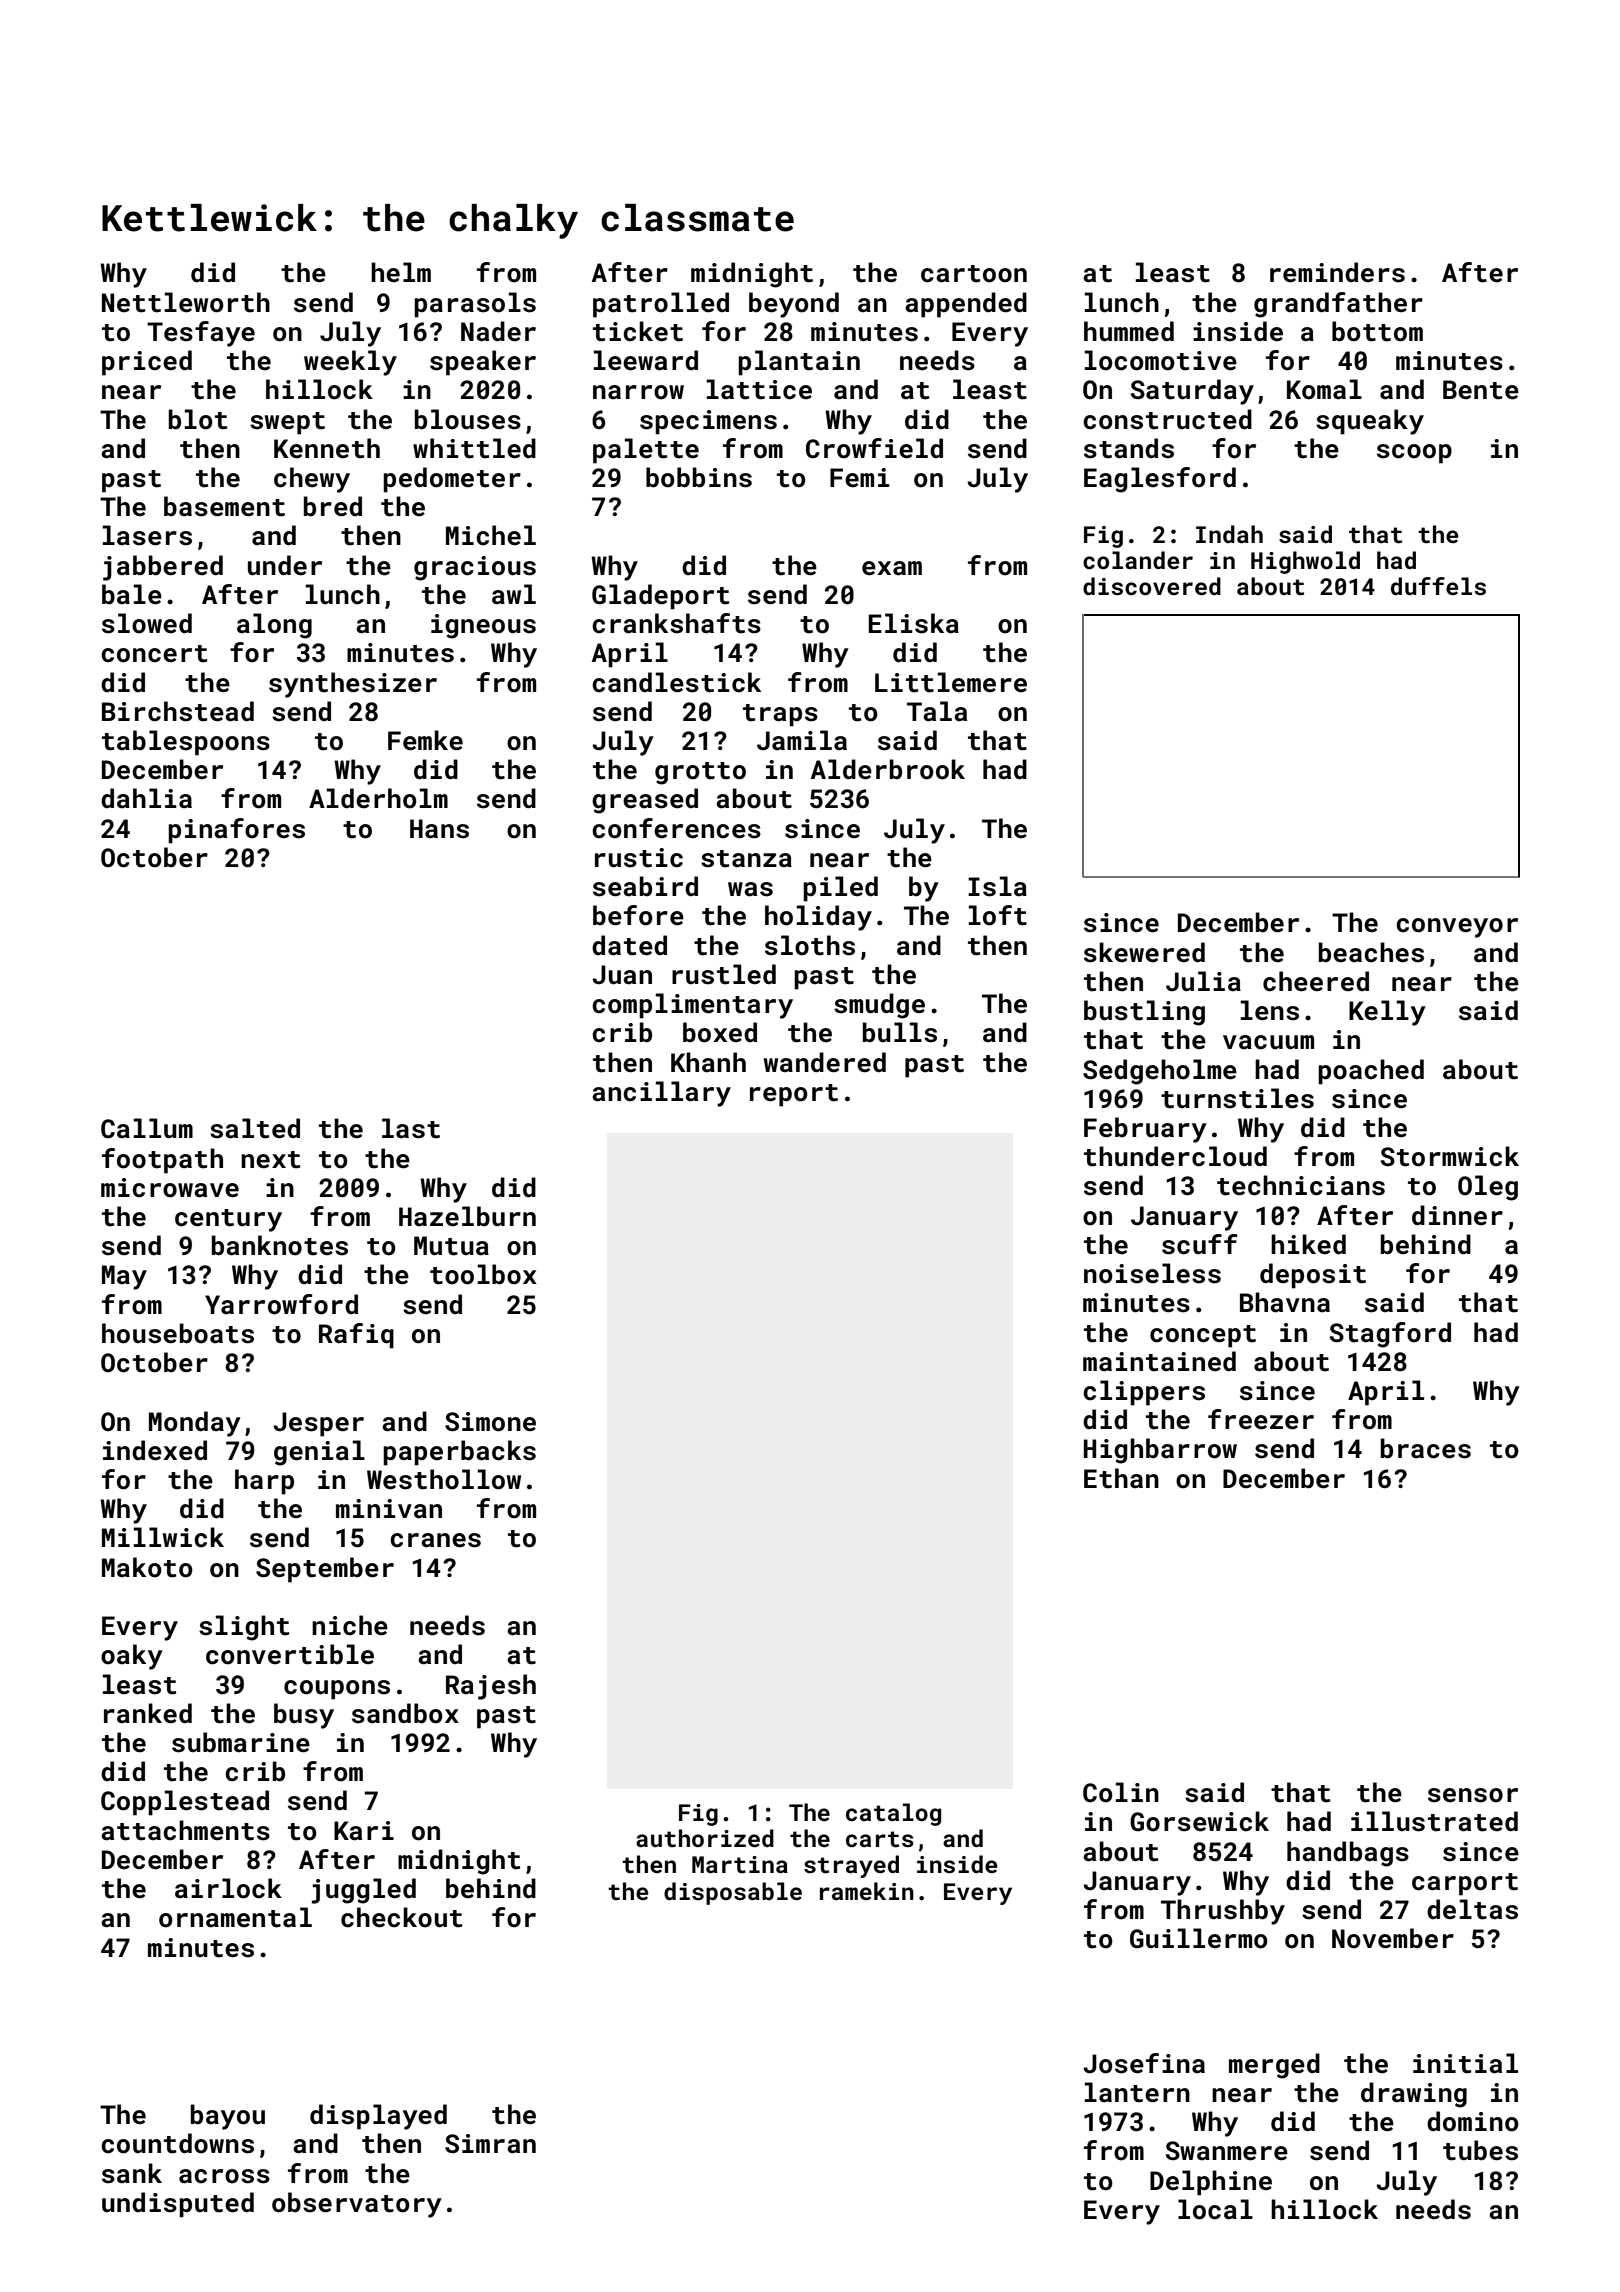  I want to click on Indah, so click(1229, 534).
